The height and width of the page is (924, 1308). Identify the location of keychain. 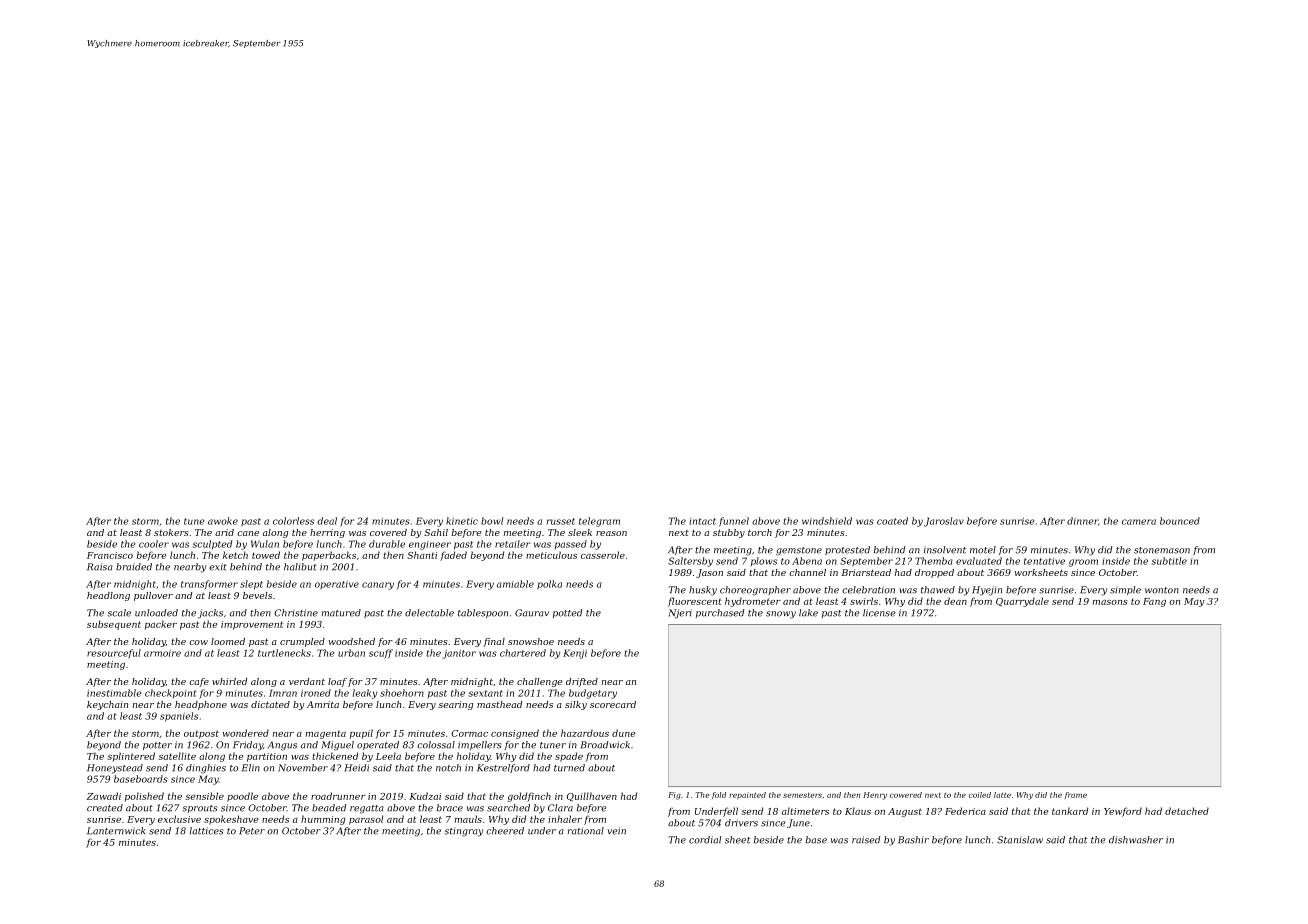
(107, 705).
